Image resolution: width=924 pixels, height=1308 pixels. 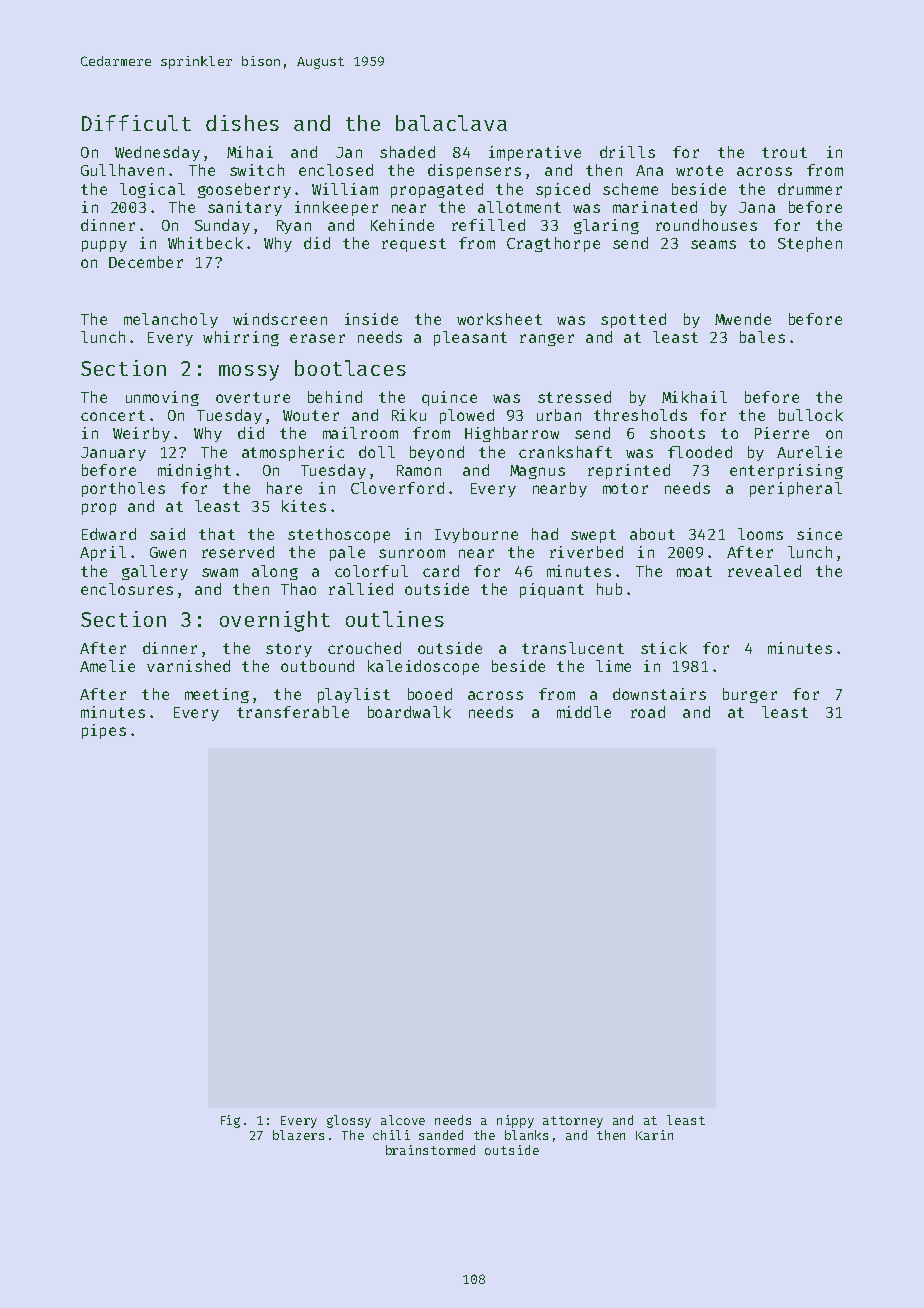 What do you see at coordinates (136, 123) in the document?
I see `Difficult` at bounding box center [136, 123].
